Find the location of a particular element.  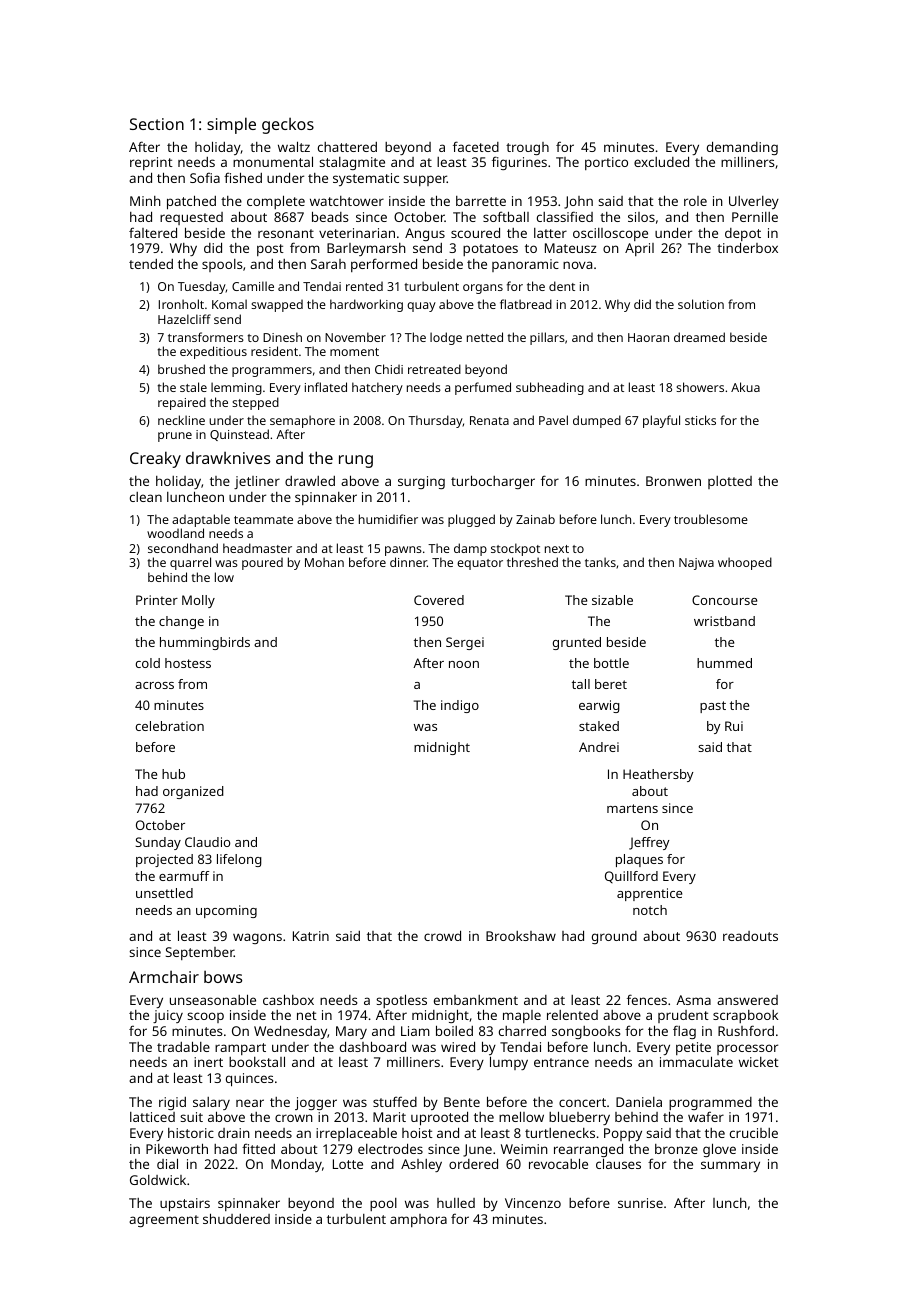

crowd is located at coordinates (442, 935).
